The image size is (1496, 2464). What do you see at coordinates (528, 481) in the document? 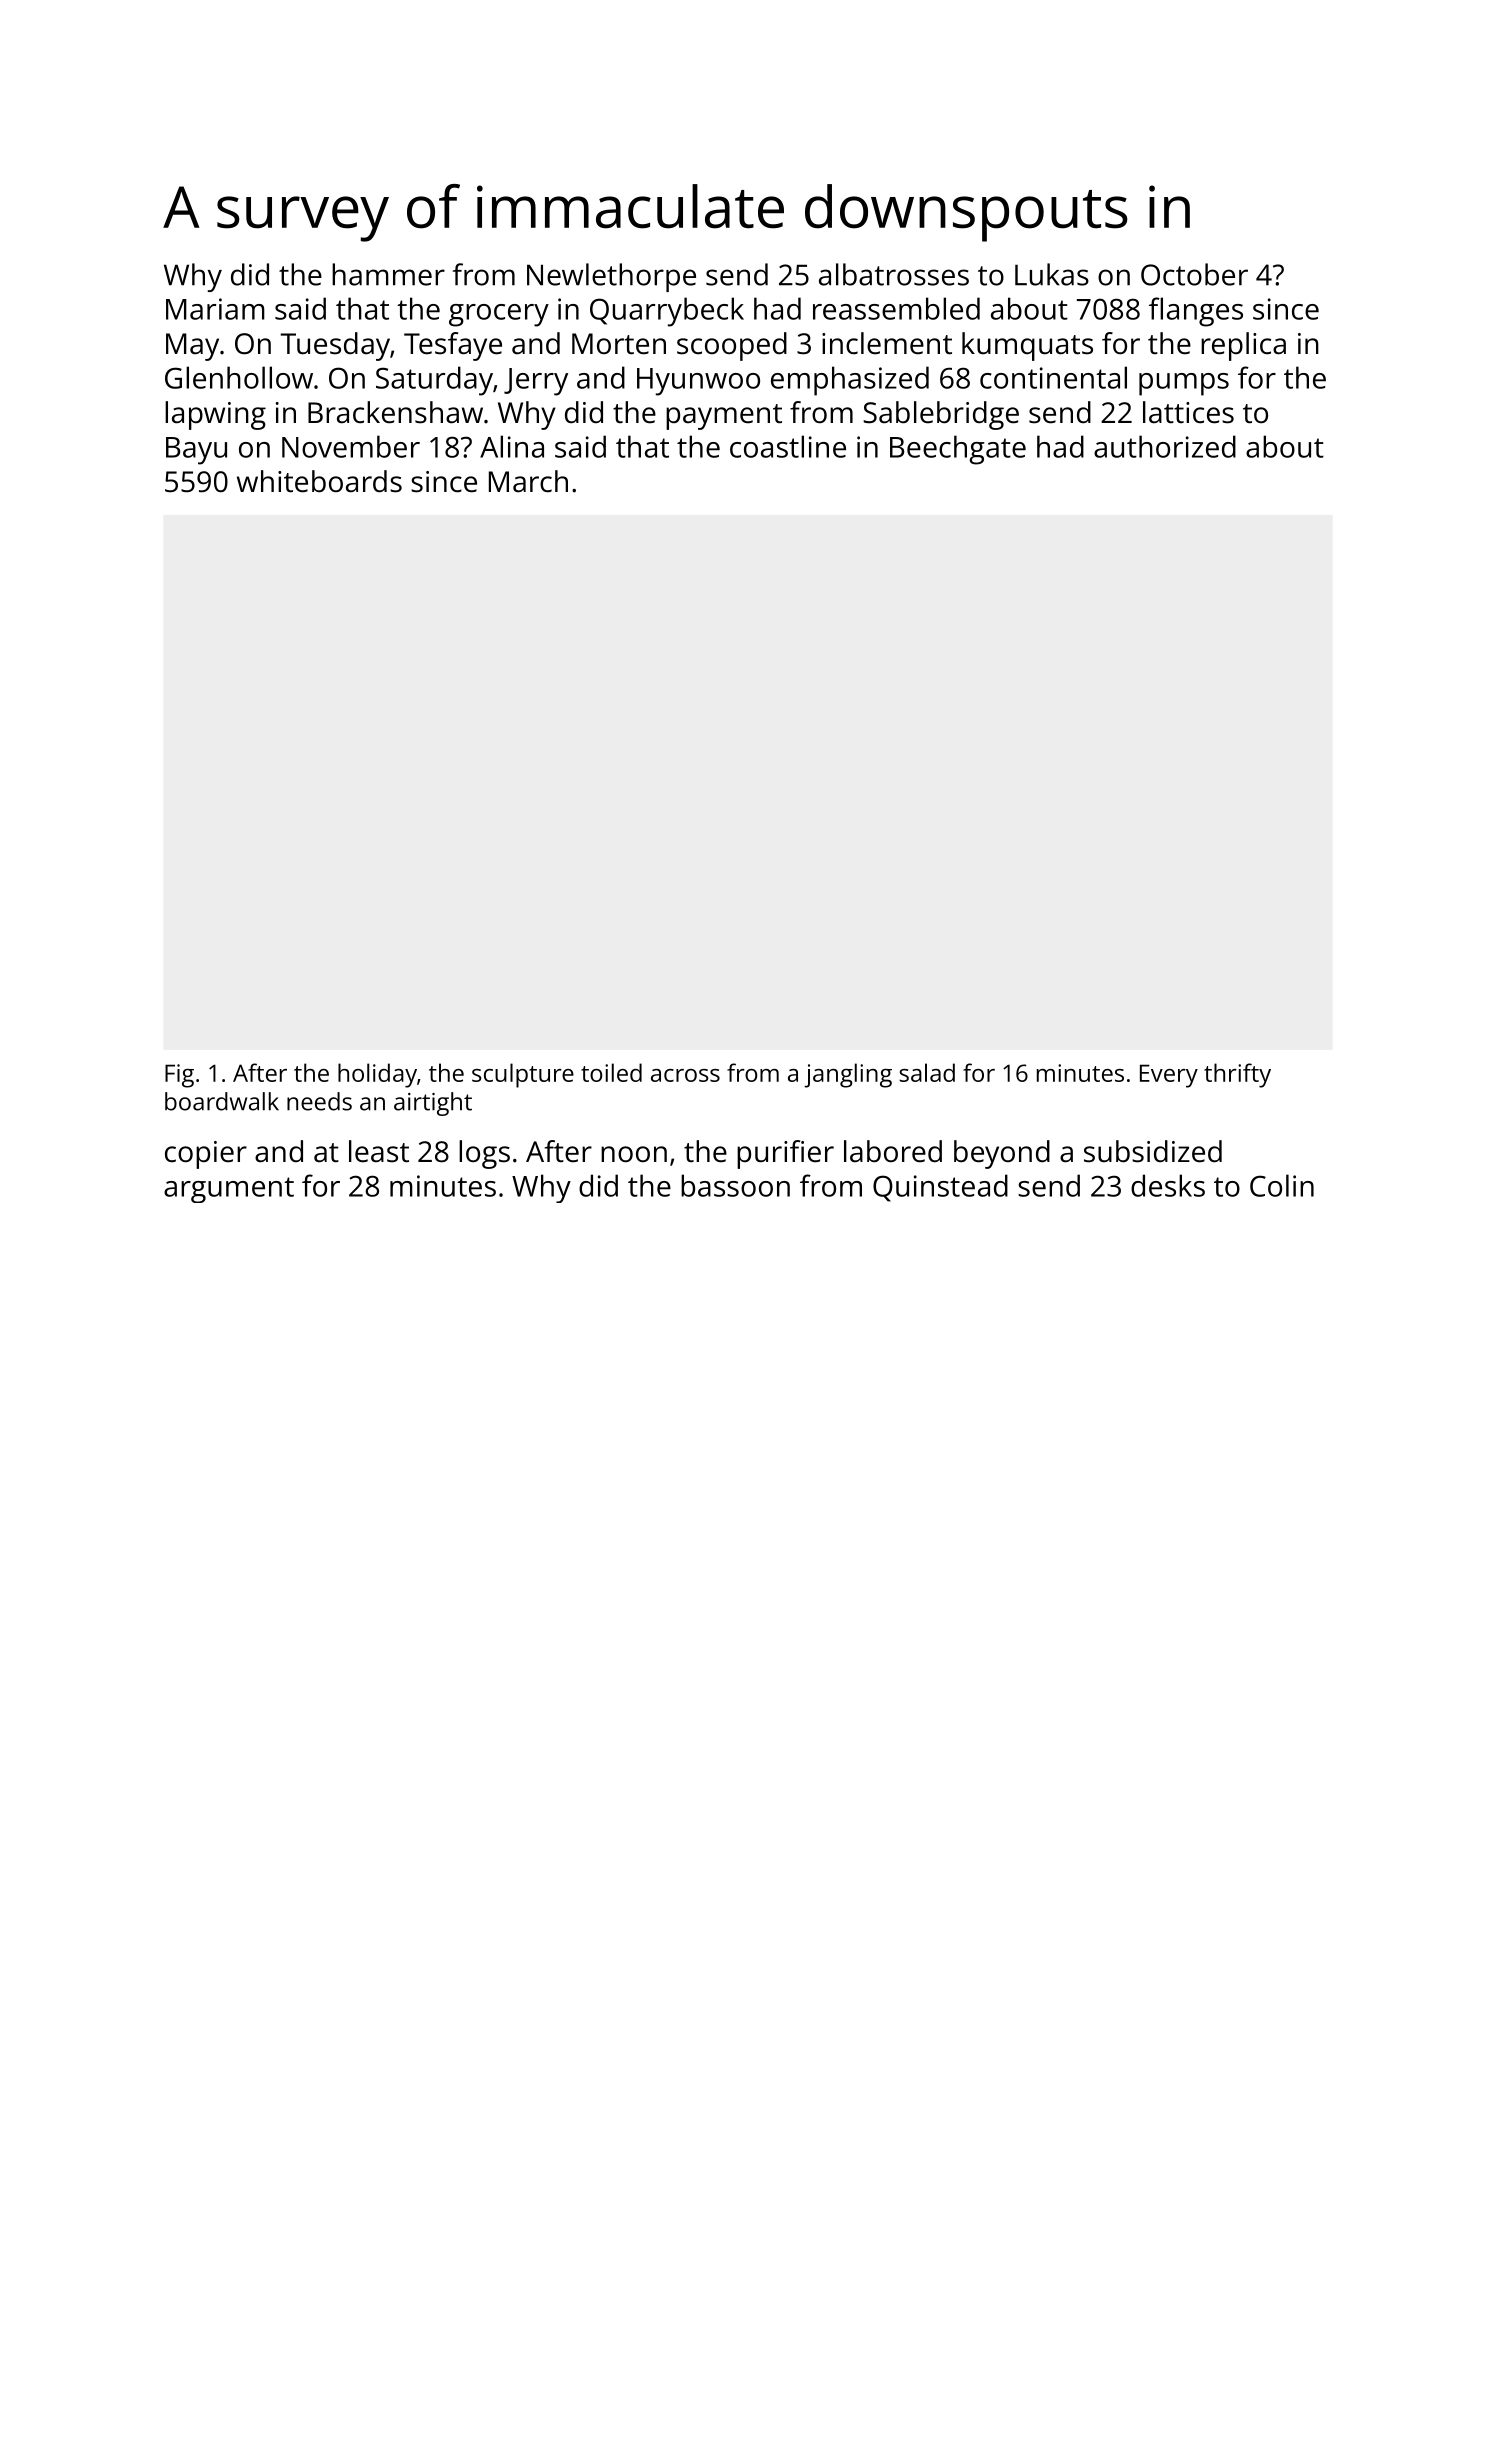
I see `March` at bounding box center [528, 481].
